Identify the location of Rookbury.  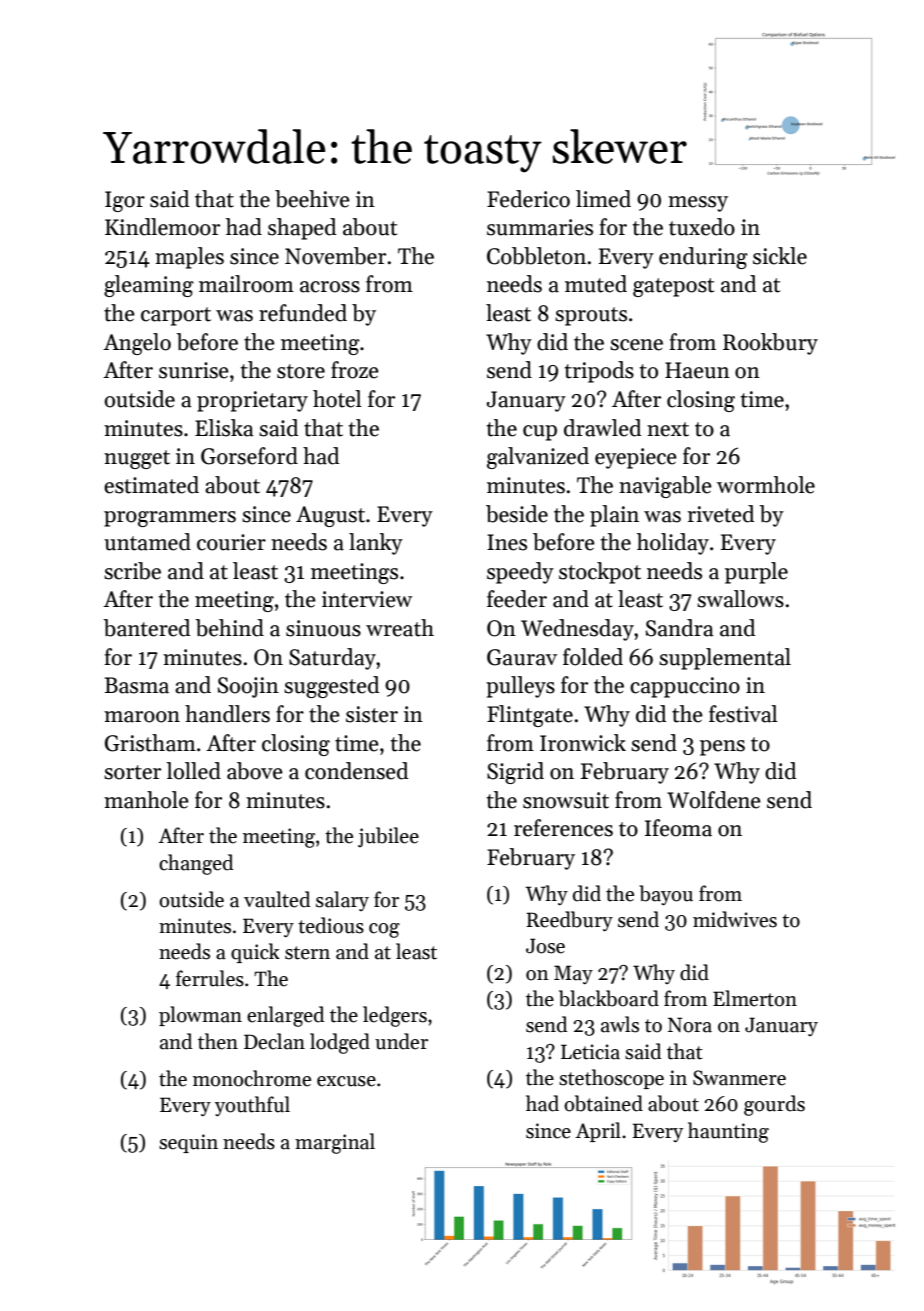
(770, 344).
